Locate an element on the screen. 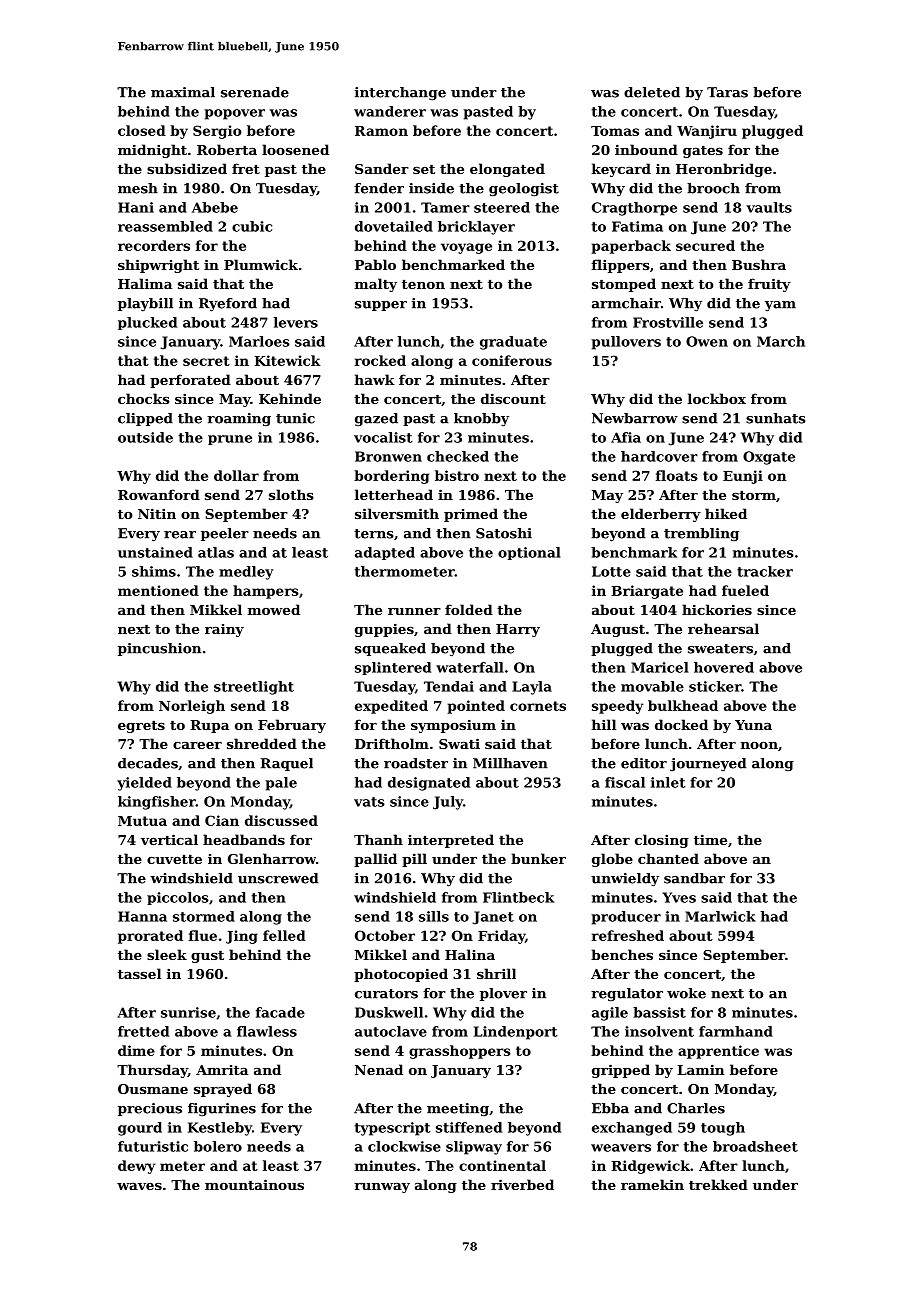 This screenshot has height=1308, width=924. interchange is located at coordinates (400, 93).
